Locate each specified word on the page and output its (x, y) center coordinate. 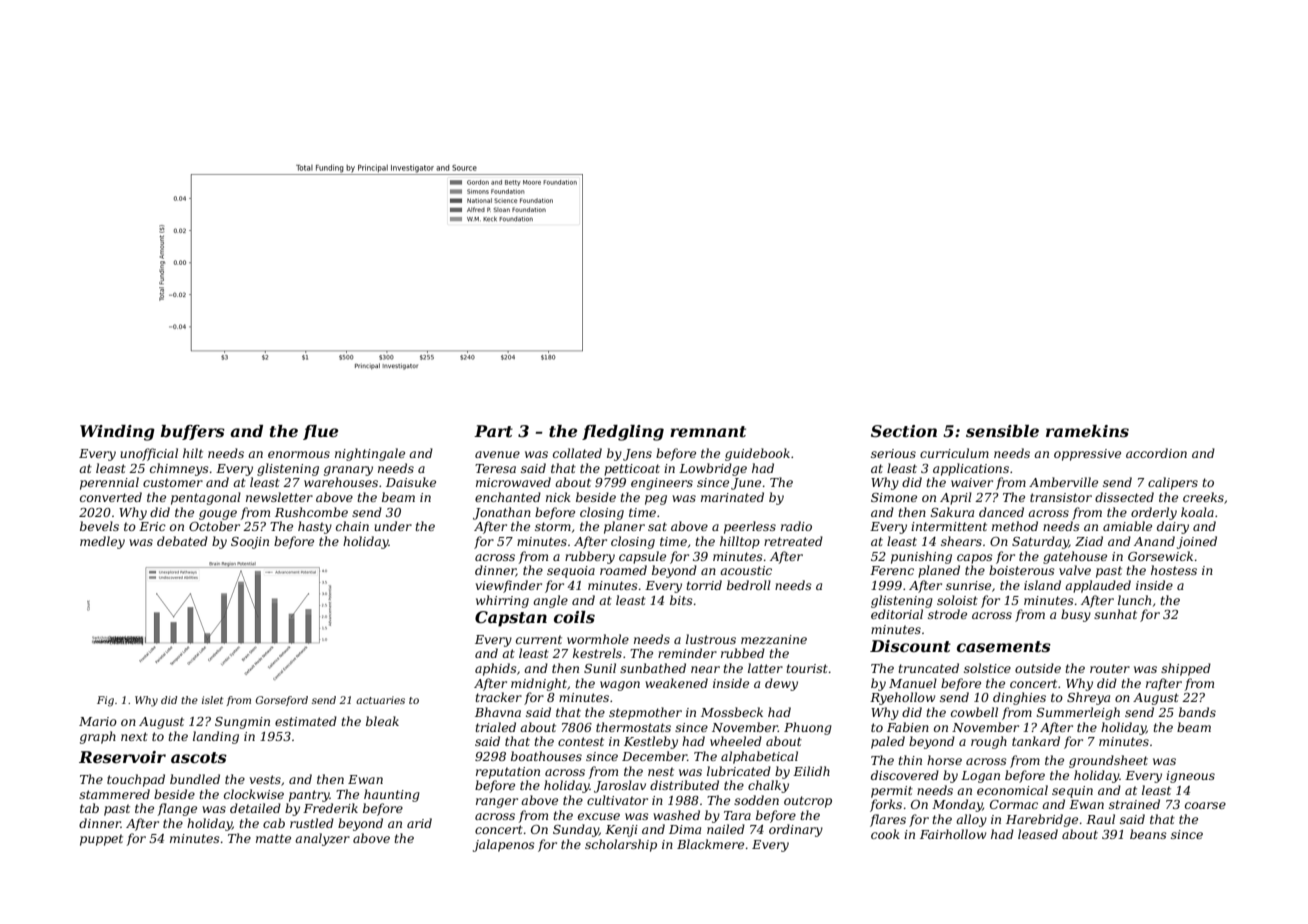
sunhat (1115, 614)
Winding (117, 433)
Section (904, 431)
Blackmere (710, 844)
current (539, 639)
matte (273, 838)
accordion (1156, 453)
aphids (496, 669)
